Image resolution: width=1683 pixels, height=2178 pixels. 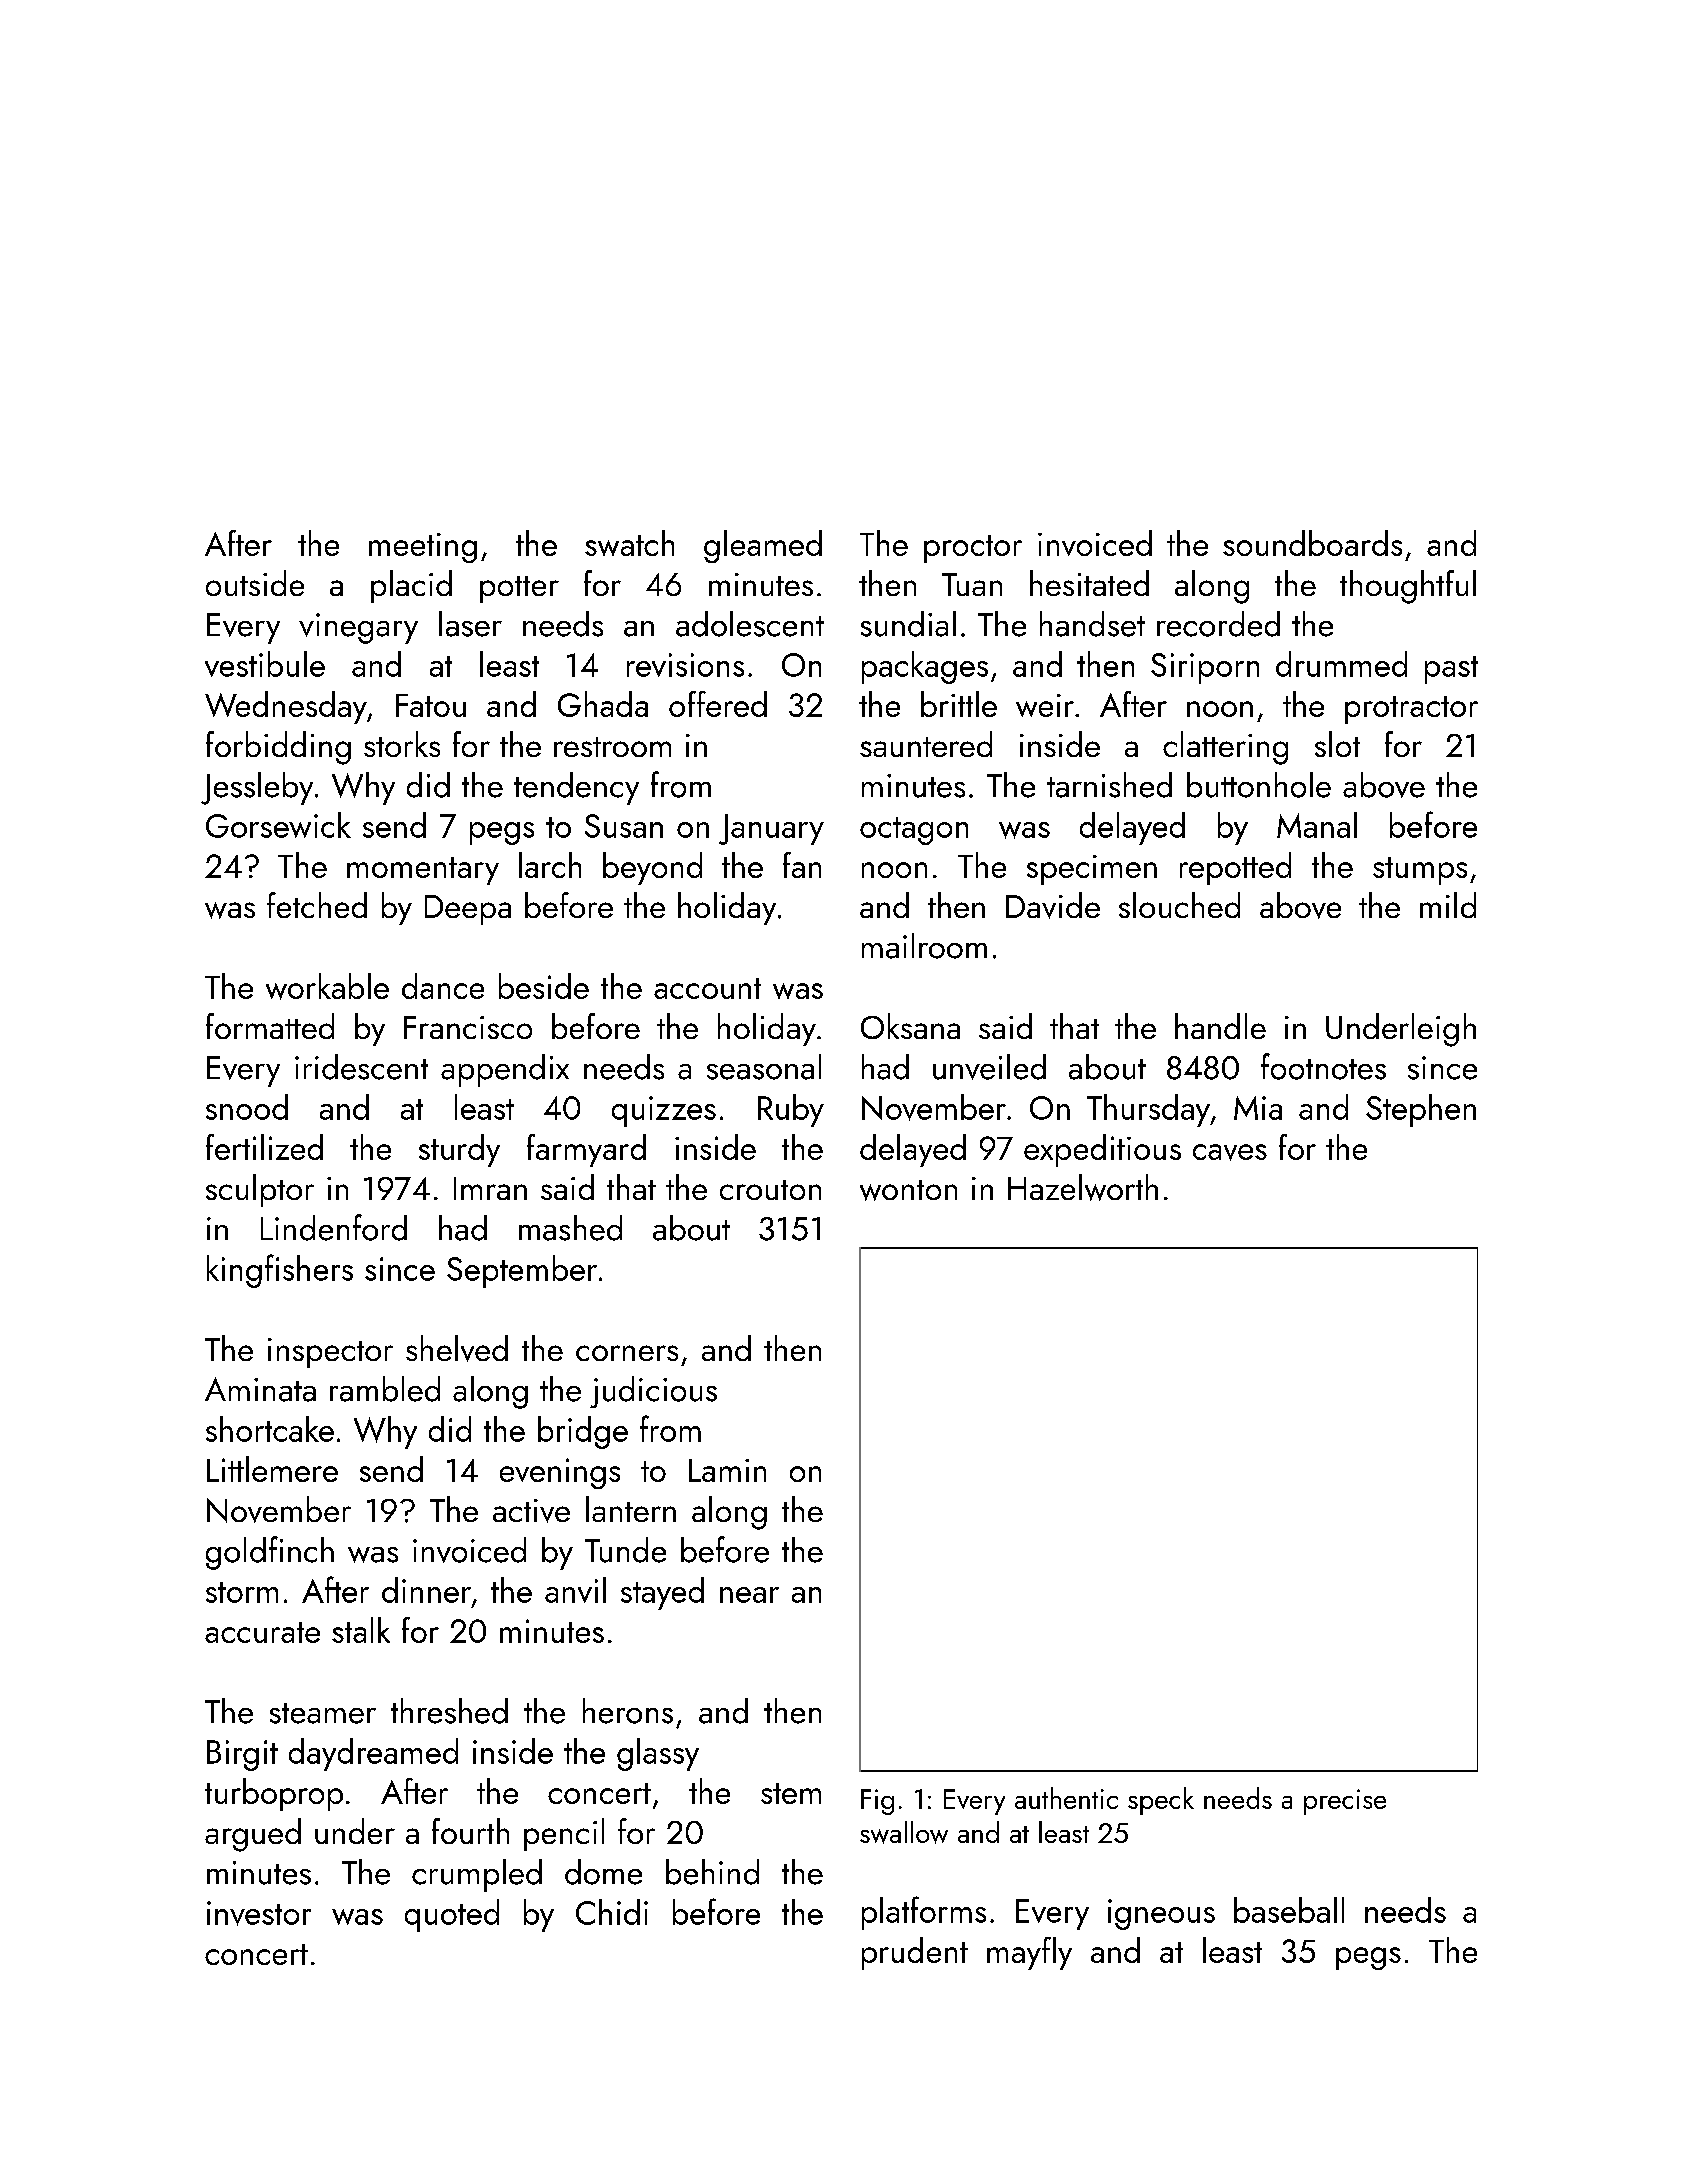 I want to click on Fig, so click(x=877, y=1802).
